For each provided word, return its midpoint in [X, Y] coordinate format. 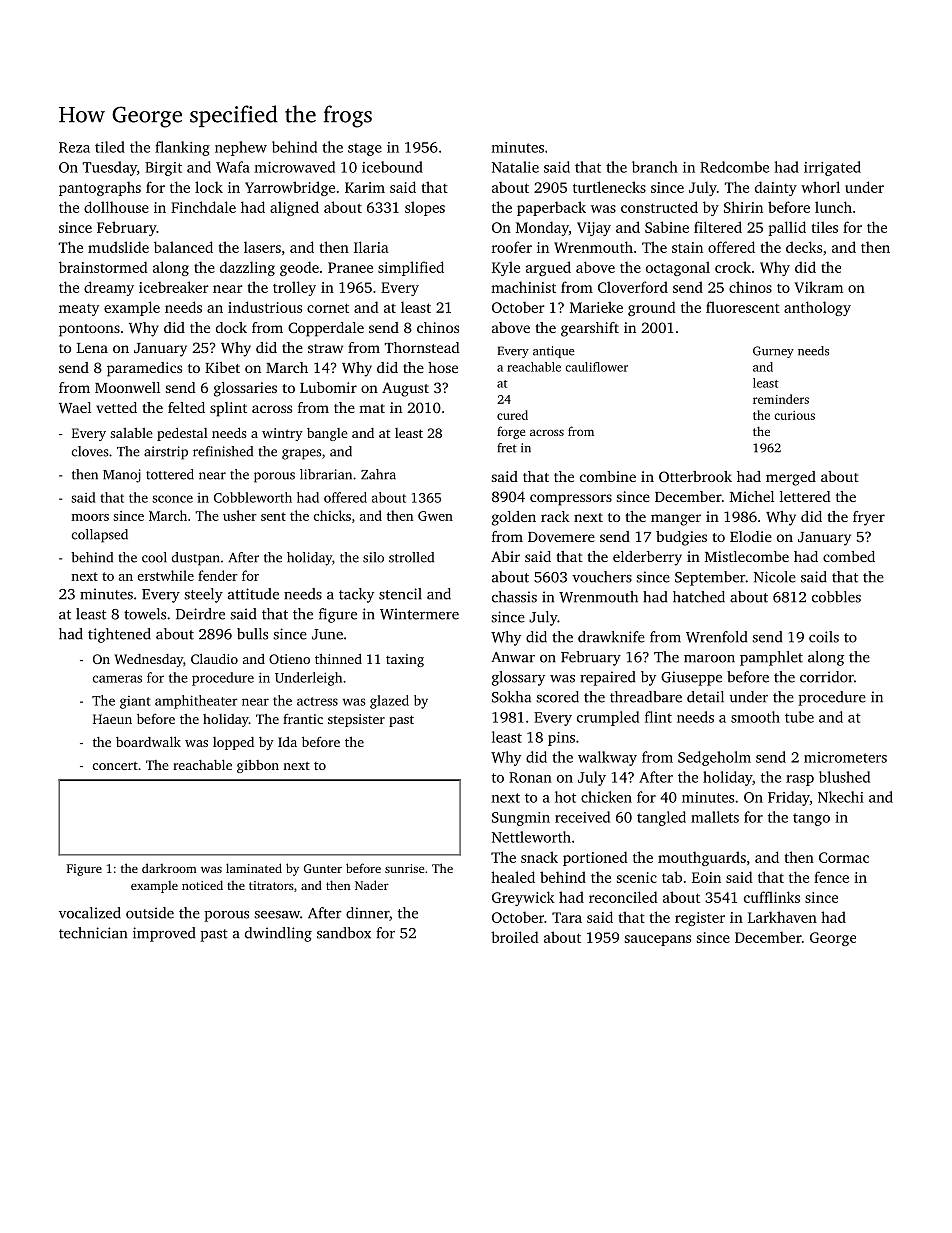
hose [443, 367]
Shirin [743, 207]
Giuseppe [691, 678]
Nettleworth [531, 837]
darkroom [169, 868]
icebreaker [174, 287]
